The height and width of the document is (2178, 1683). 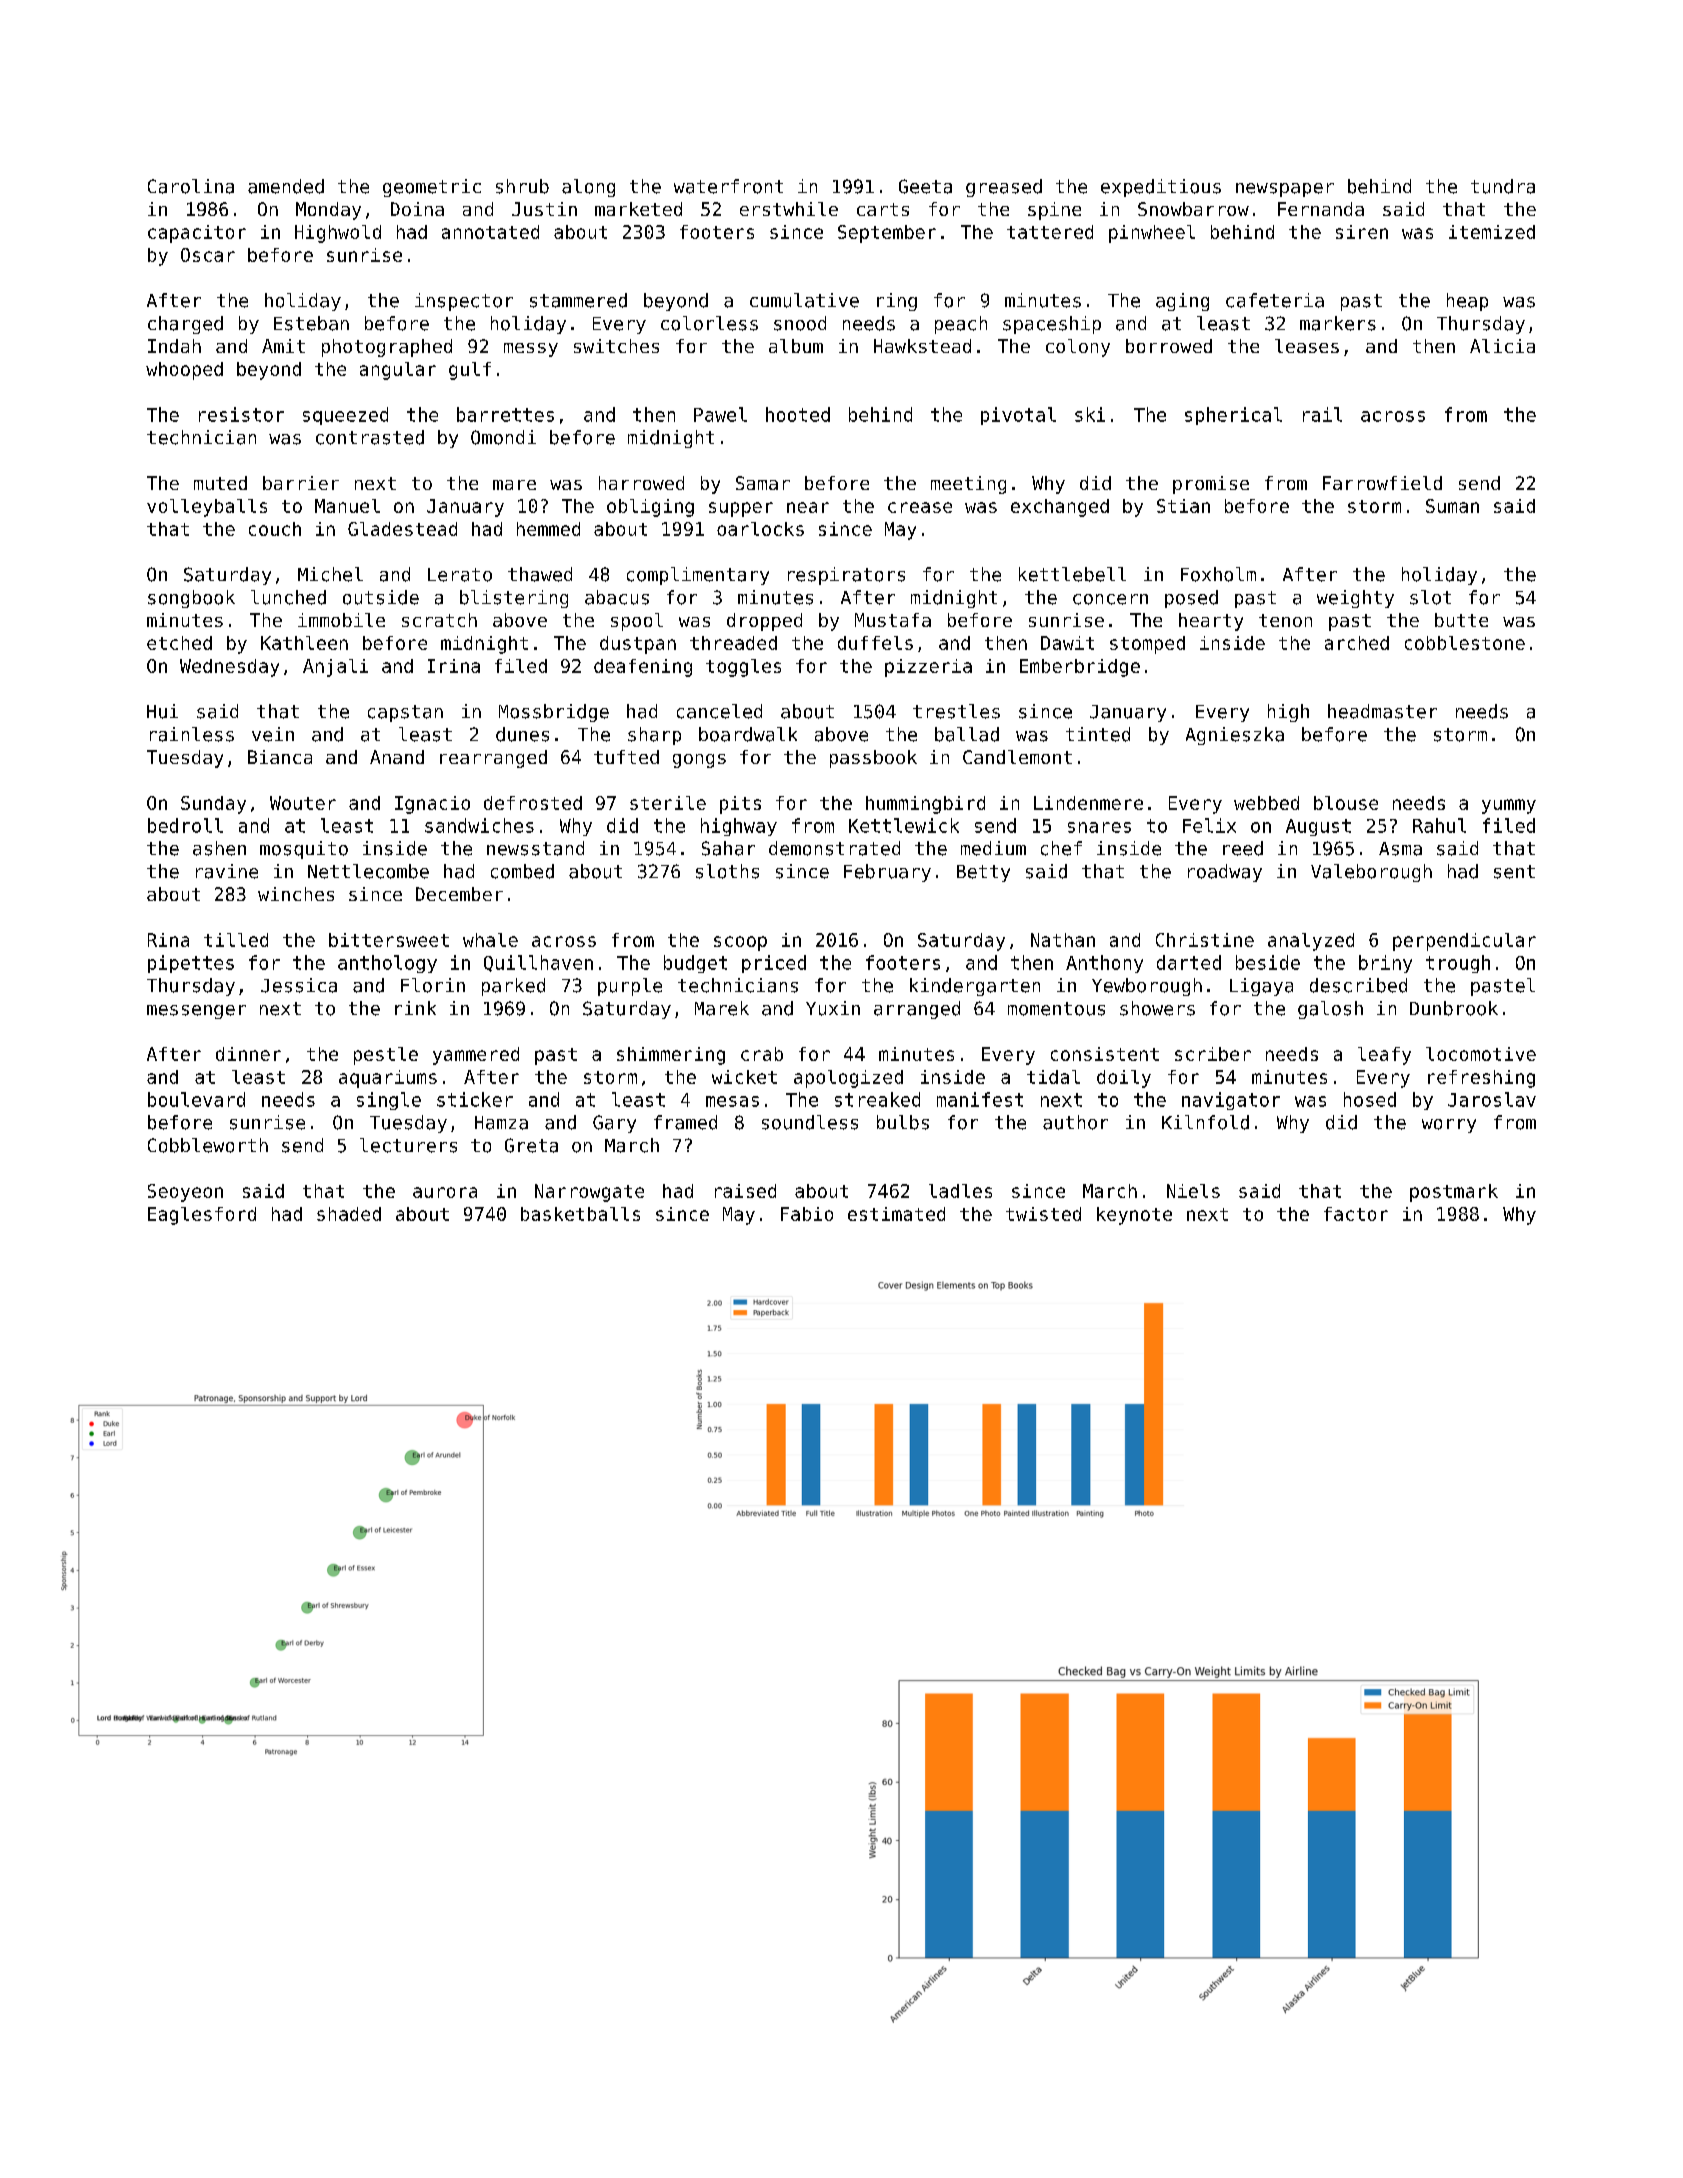 I want to click on itemized, so click(x=1492, y=232).
